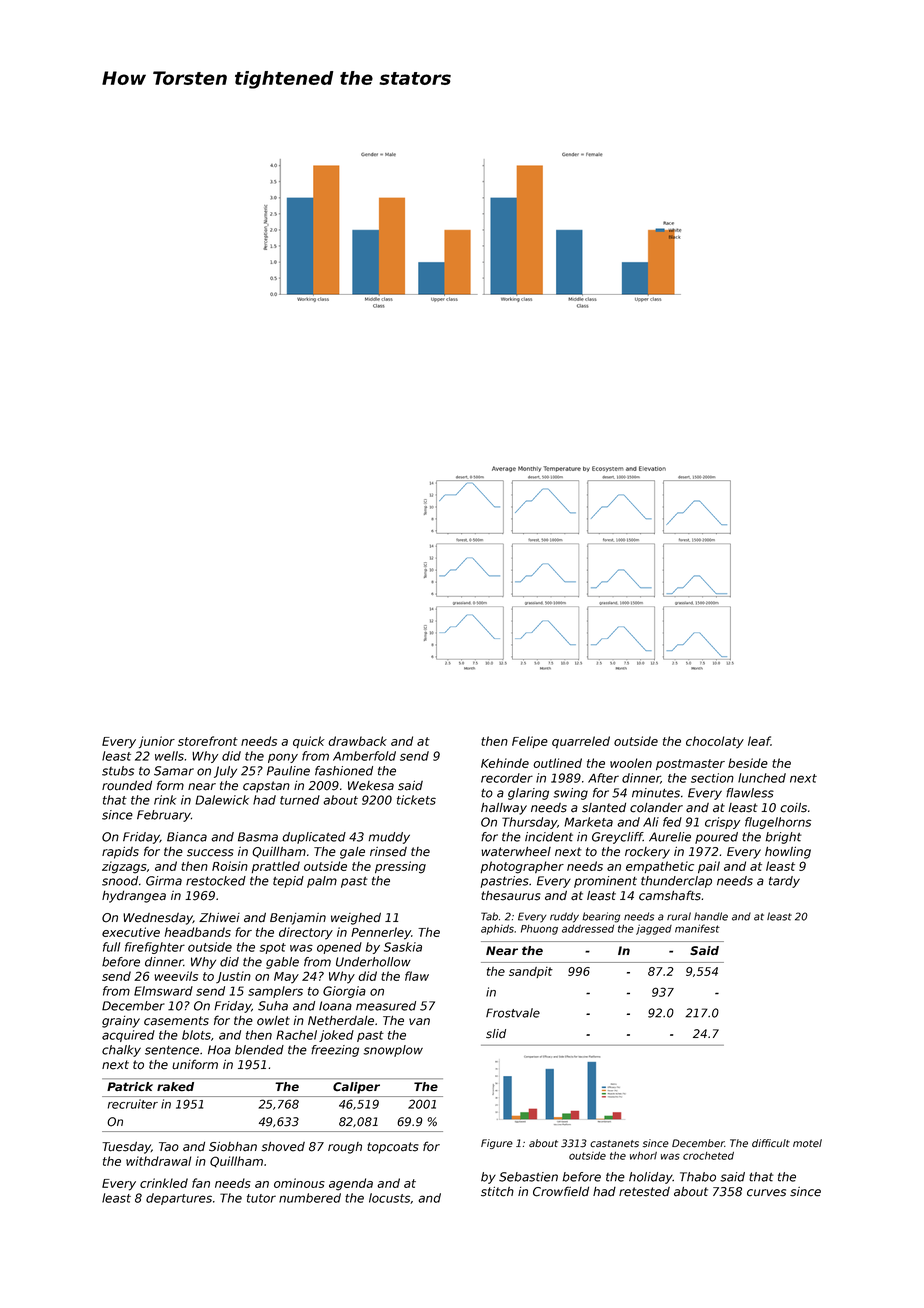 The width and height of the screenshot is (924, 1308). Describe the element at coordinates (127, 785) in the screenshot. I see `rounded` at that location.
